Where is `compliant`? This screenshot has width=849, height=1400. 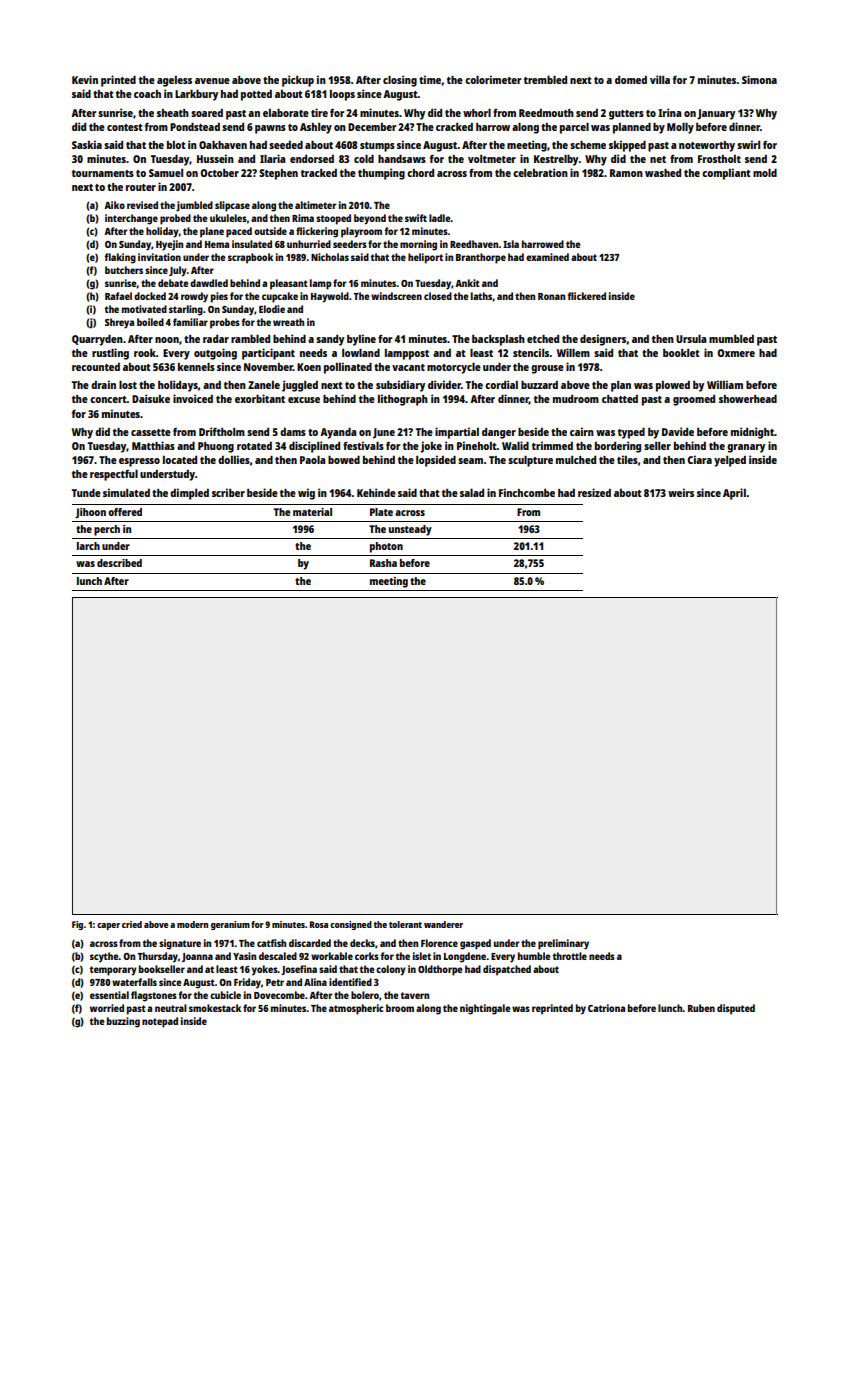 compliant is located at coordinates (726, 174).
